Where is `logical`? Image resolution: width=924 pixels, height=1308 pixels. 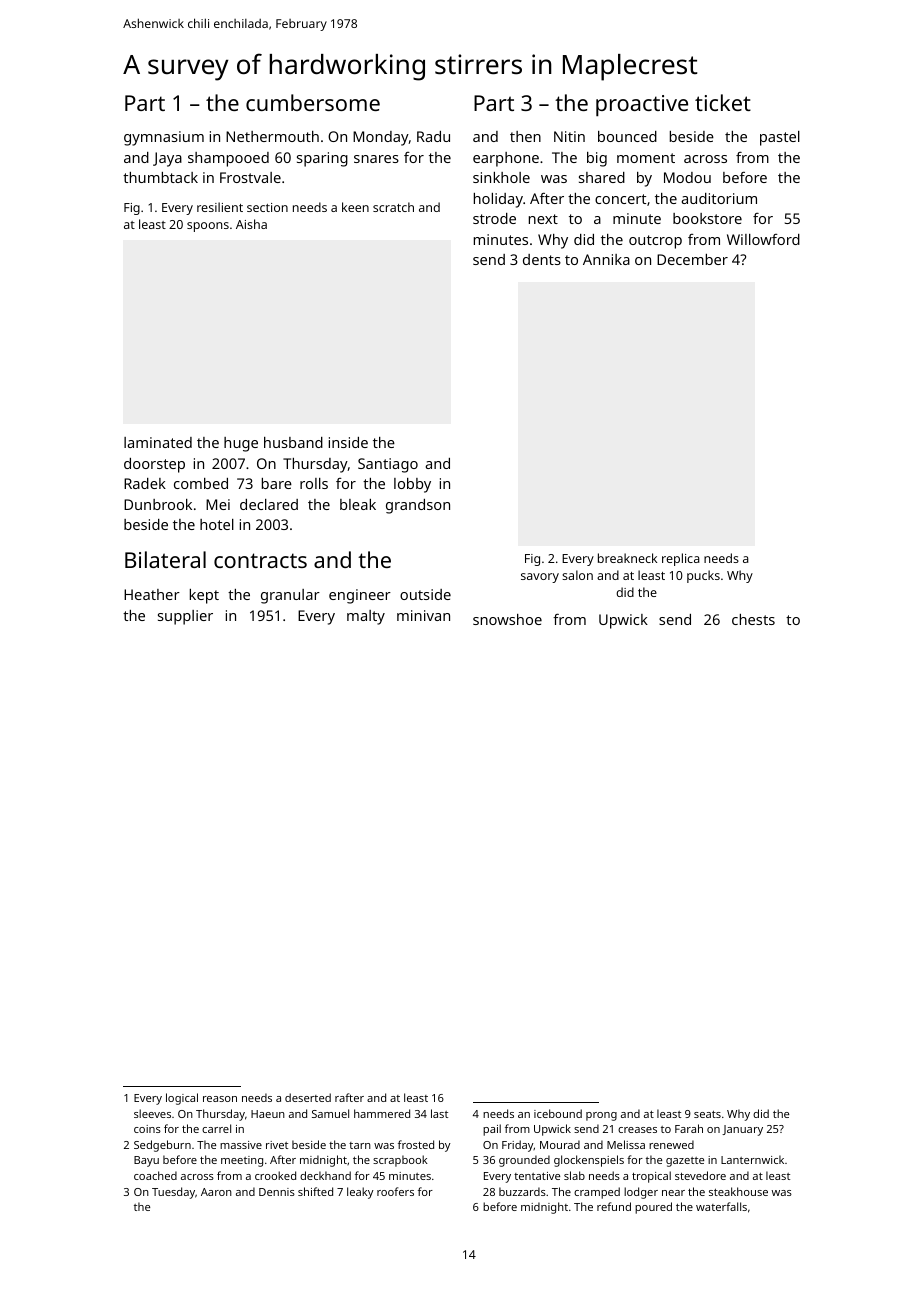
logical is located at coordinates (182, 1099).
